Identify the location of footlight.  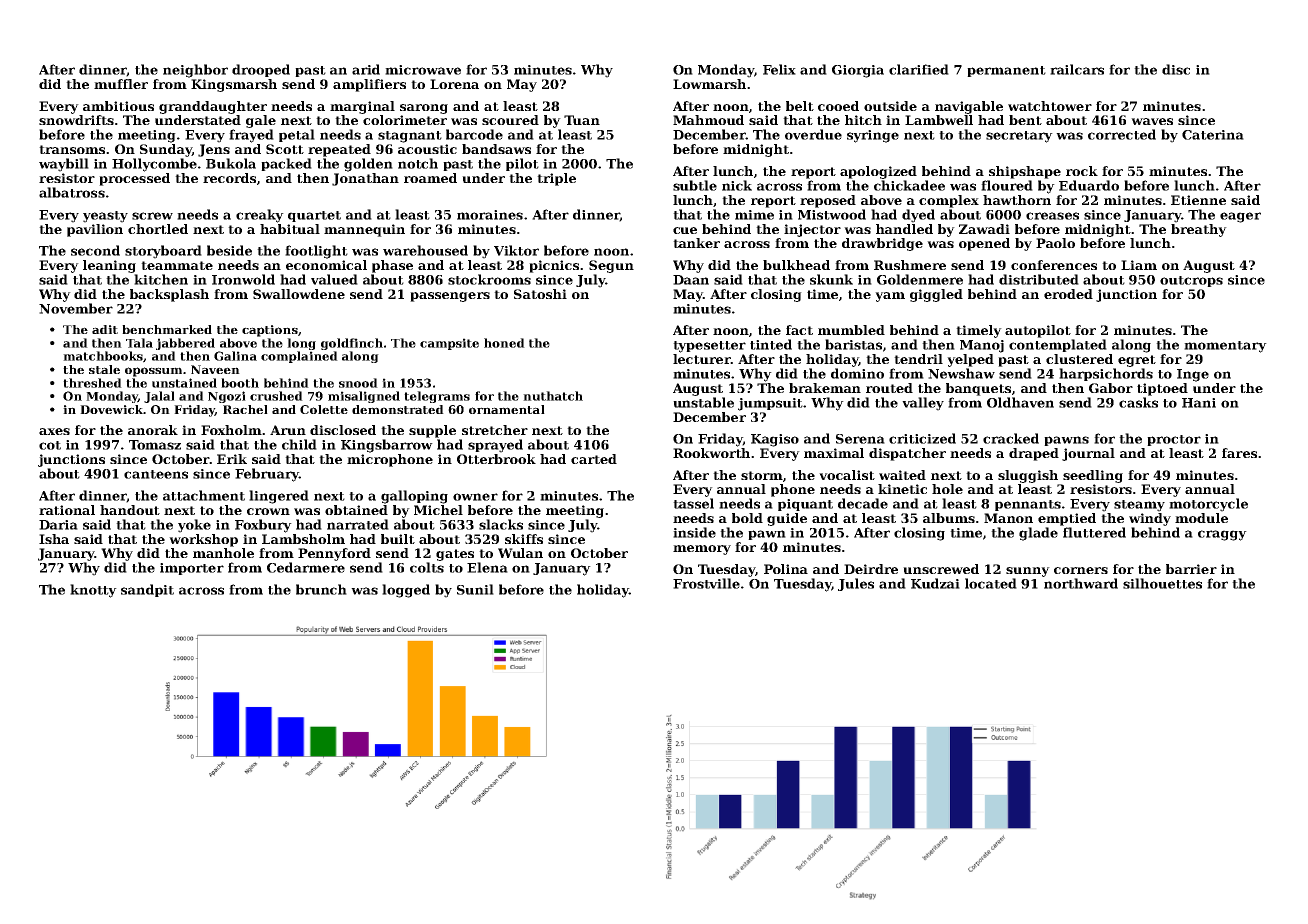
(316, 252).
